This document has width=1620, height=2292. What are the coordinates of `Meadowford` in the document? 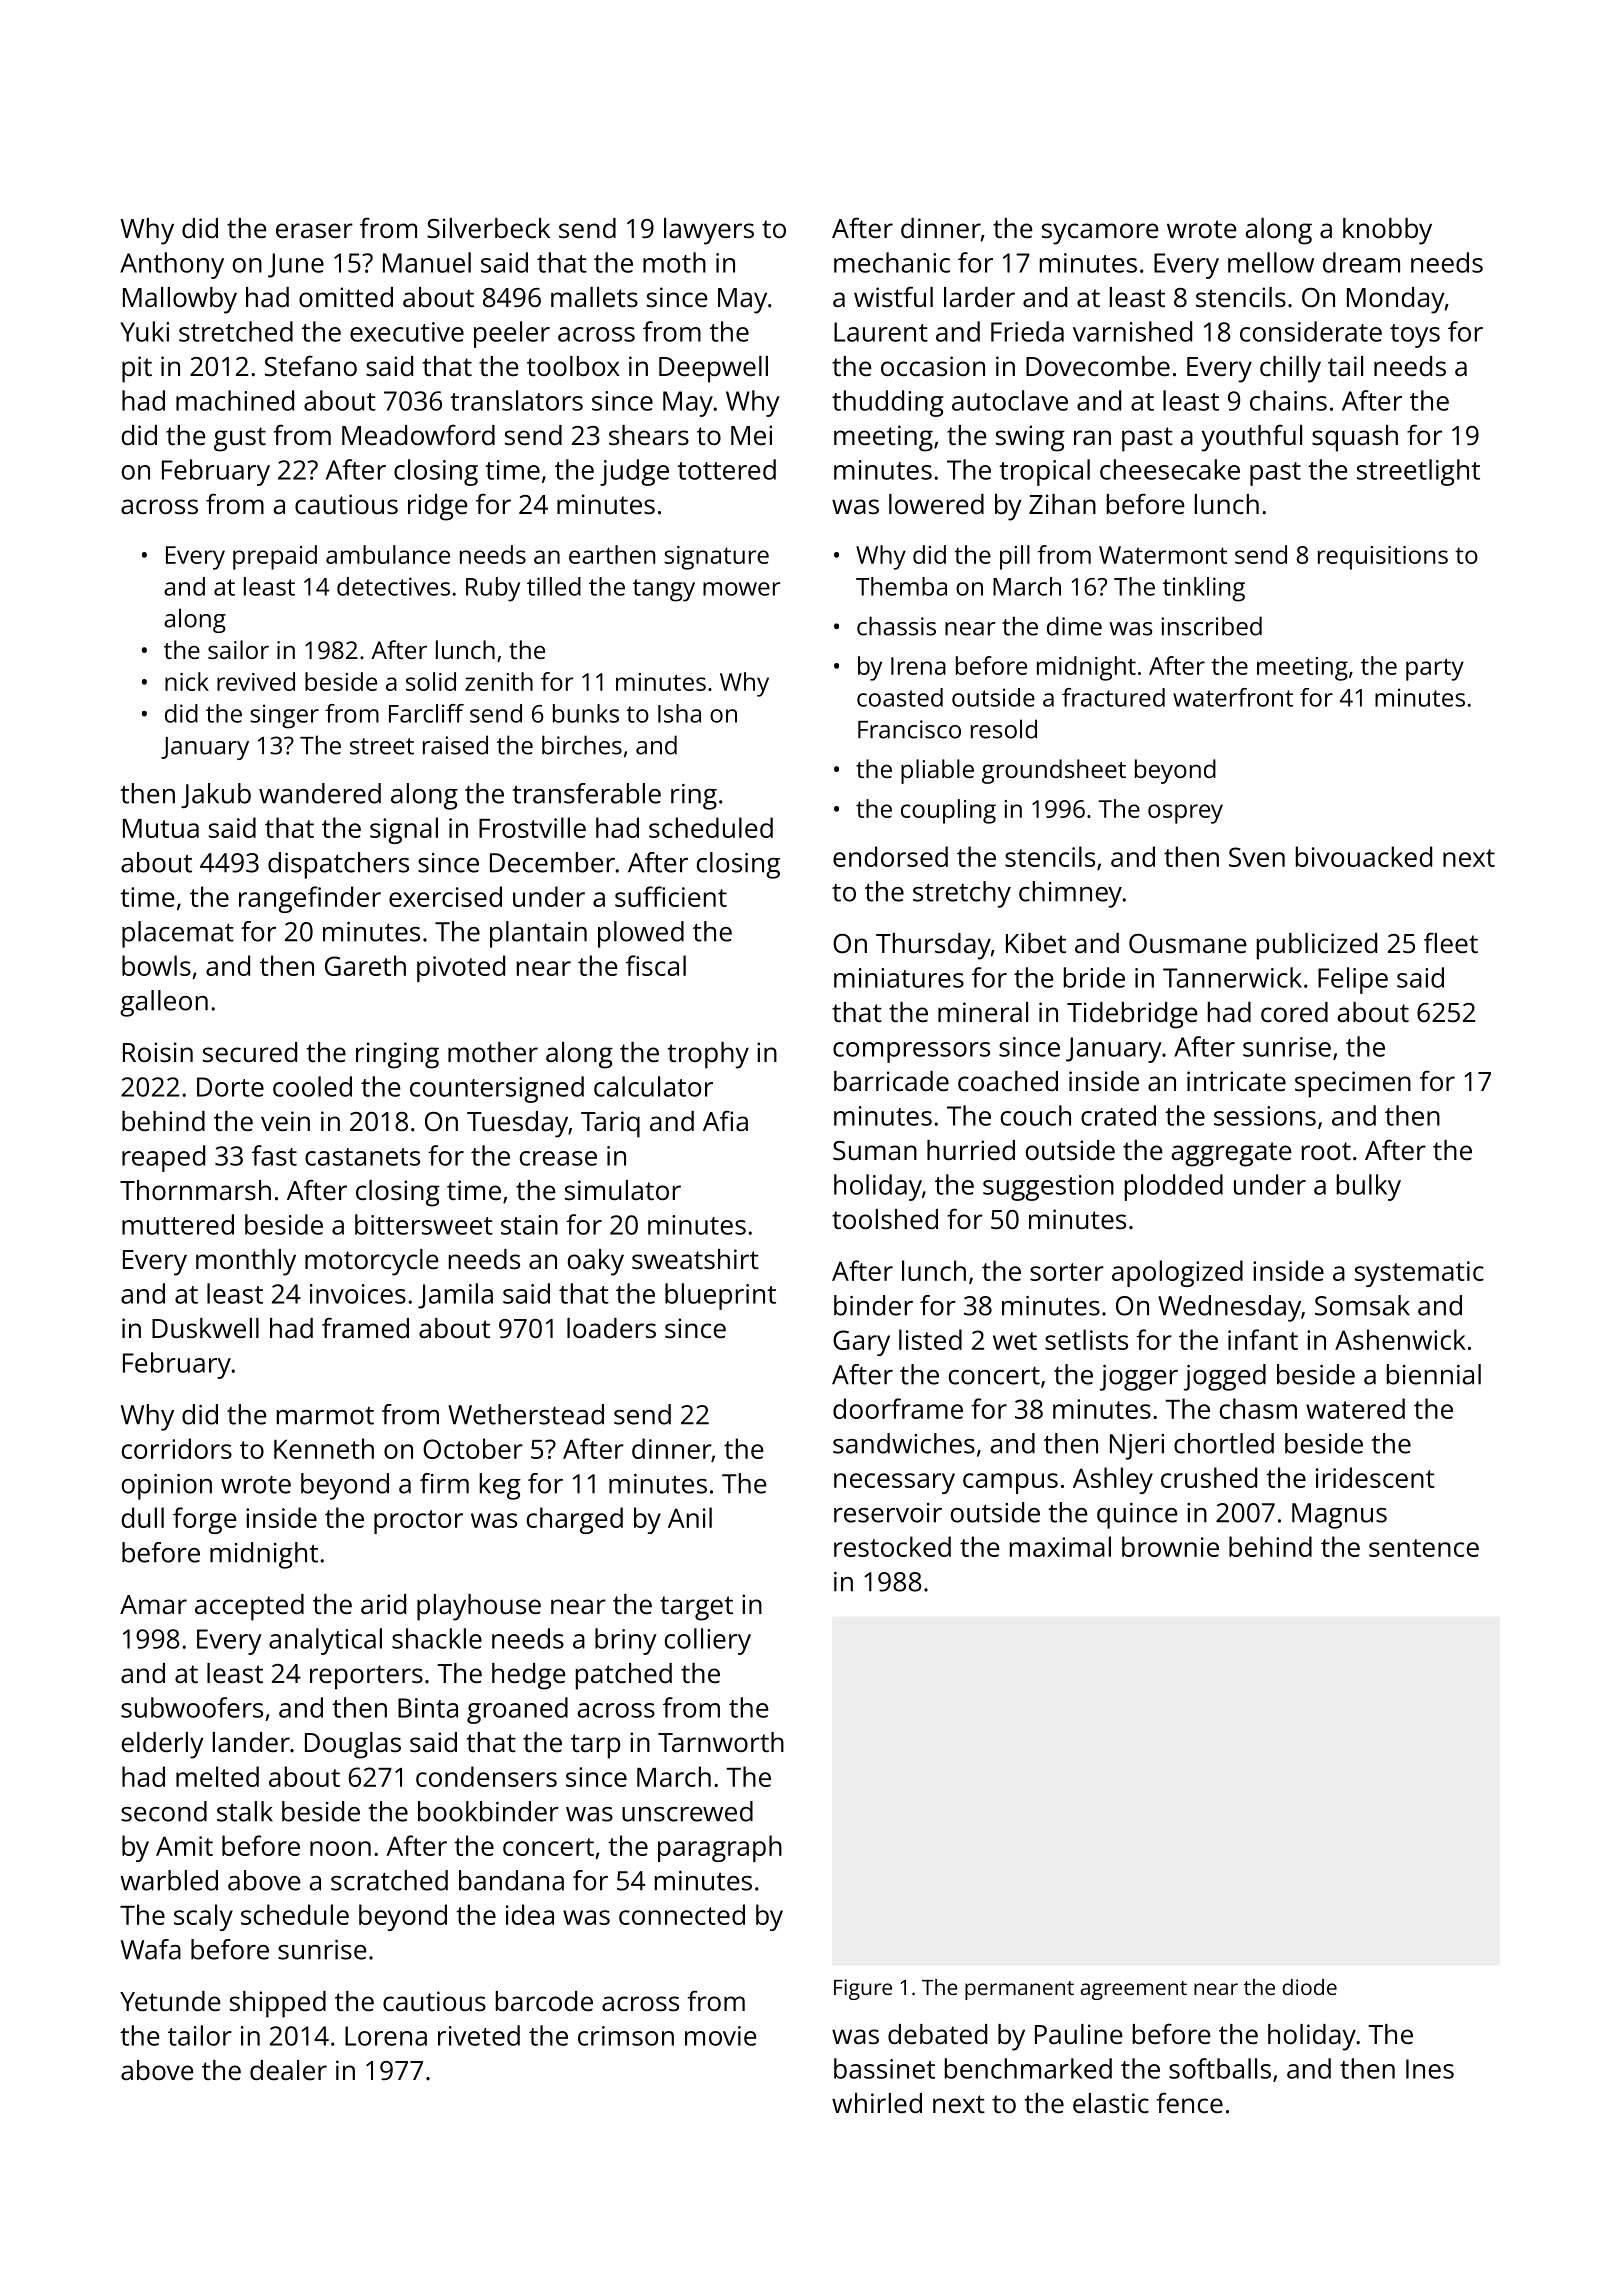 It's located at (418, 434).
